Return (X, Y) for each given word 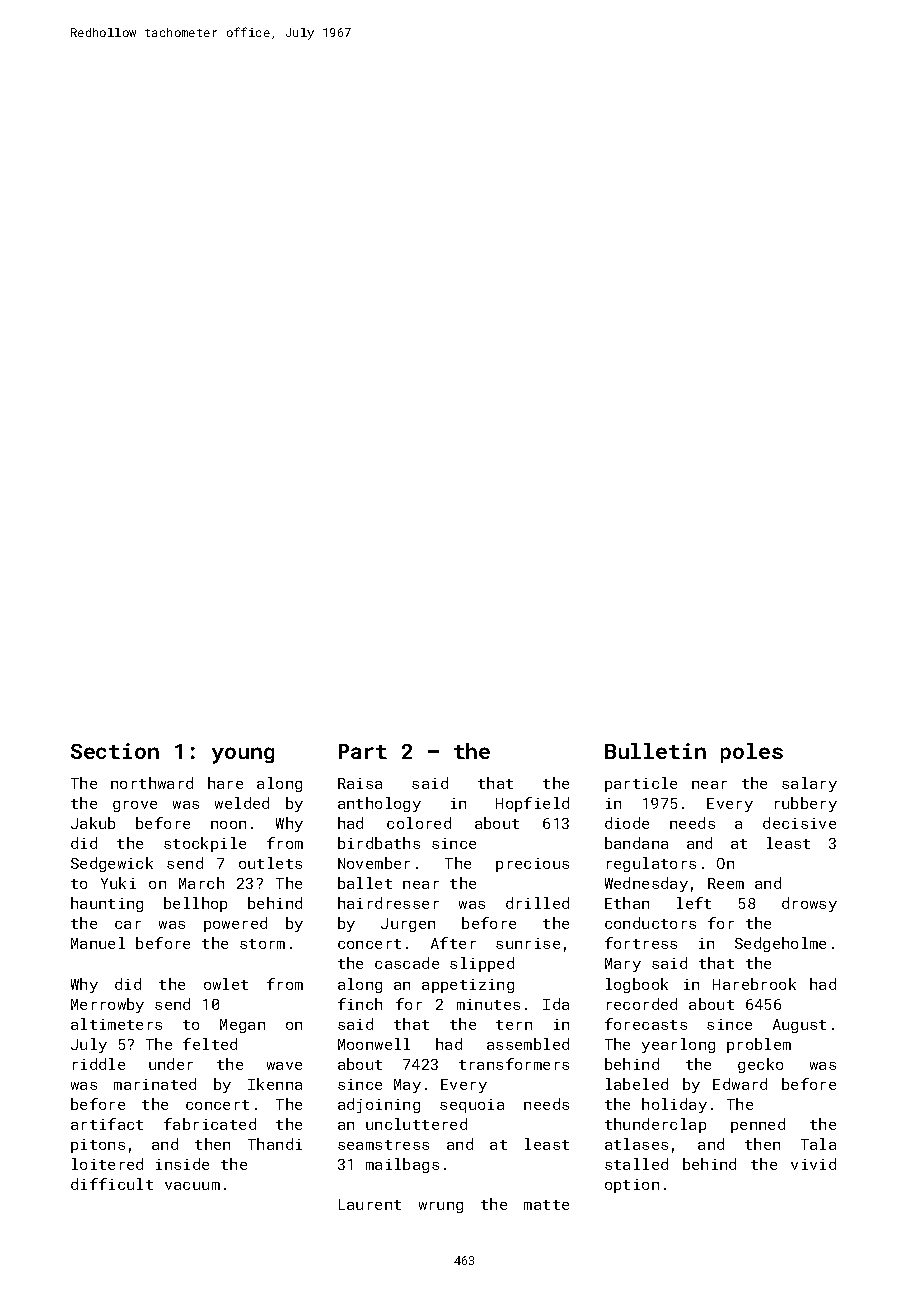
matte (546, 1205)
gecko (760, 1065)
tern (514, 1025)
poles (752, 753)
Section (115, 751)
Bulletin (655, 751)
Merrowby (107, 1005)
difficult (112, 1184)
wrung (441, 1207)
